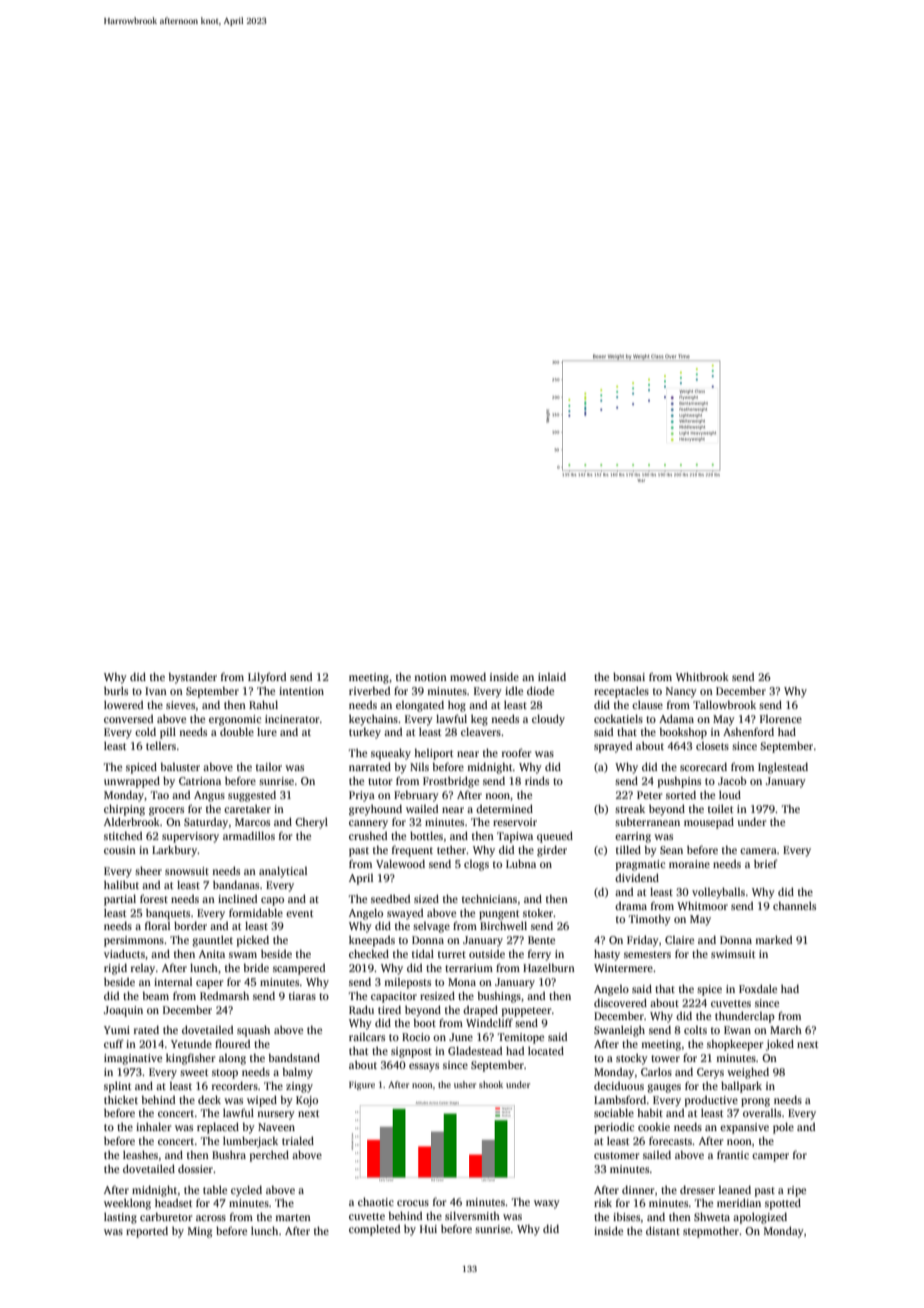 The image size is (924, 1308). What do you see at coordinates (269, 767) in the screenshot?
I see `tailor` at bounding box center [269, 767].
